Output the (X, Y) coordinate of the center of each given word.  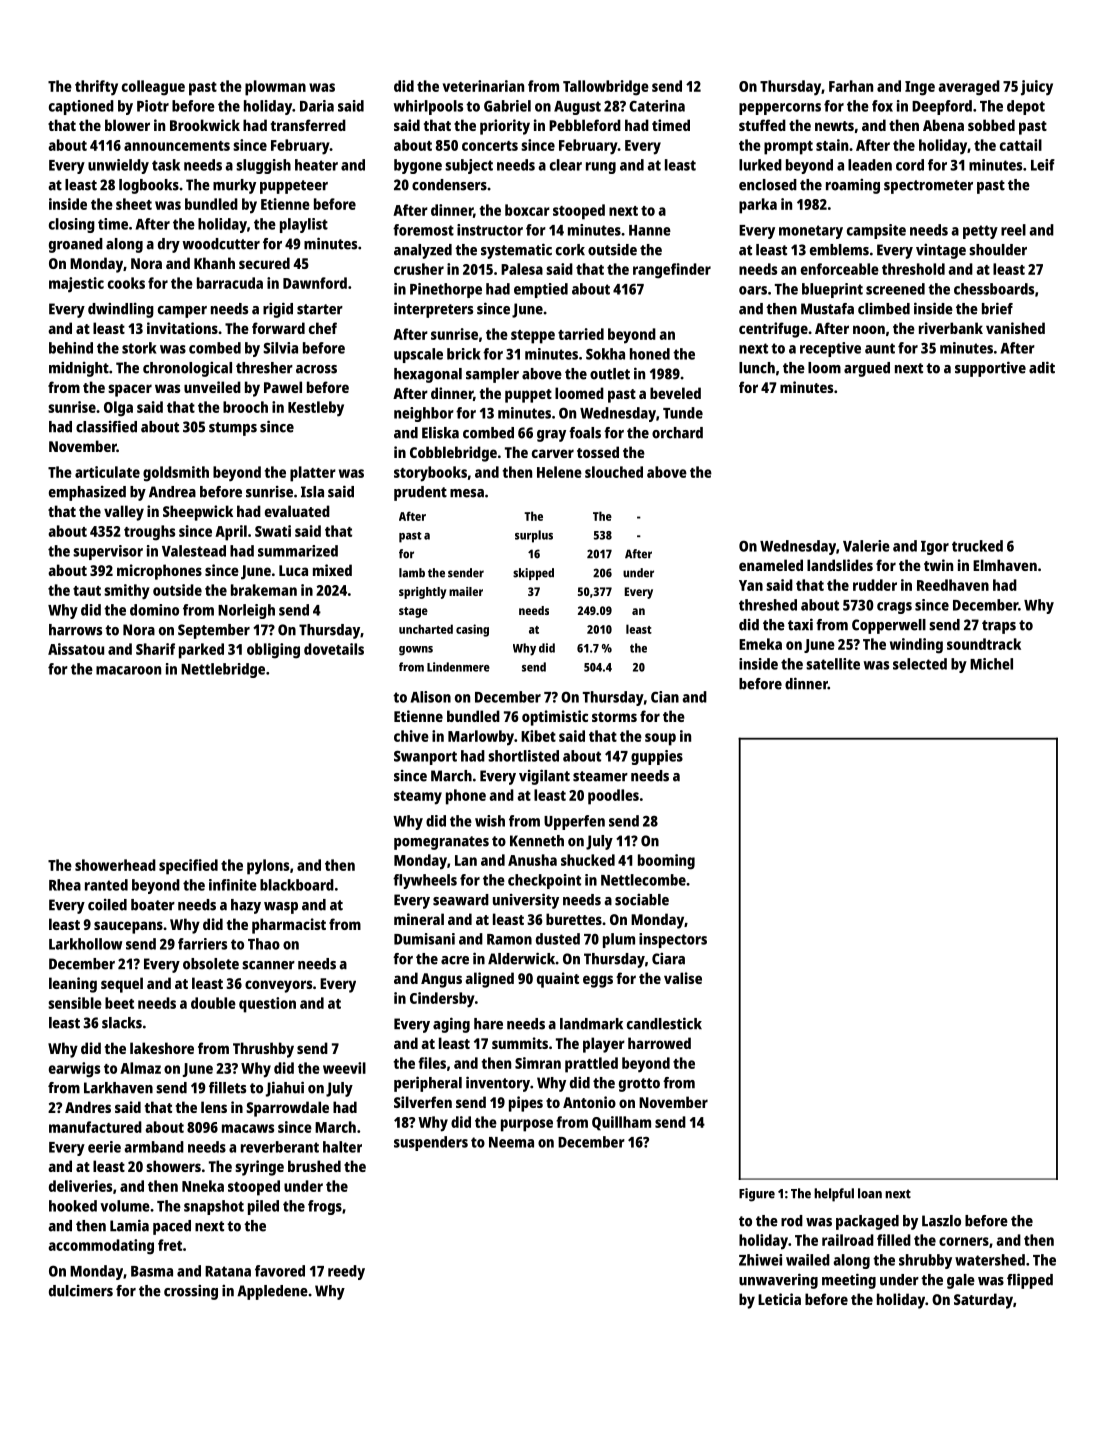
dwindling (121, 310)
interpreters (433, 310)
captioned (81, 107)
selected (920, 664)
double (213, 1003)
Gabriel (507, 106)
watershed (990, 1260)
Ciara (668, 958)
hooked (73, 1206)
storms (614, 717)
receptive (830, 349)
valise (683, 978)
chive (411, 736)
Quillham (621, 1123)
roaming (853, 186)
